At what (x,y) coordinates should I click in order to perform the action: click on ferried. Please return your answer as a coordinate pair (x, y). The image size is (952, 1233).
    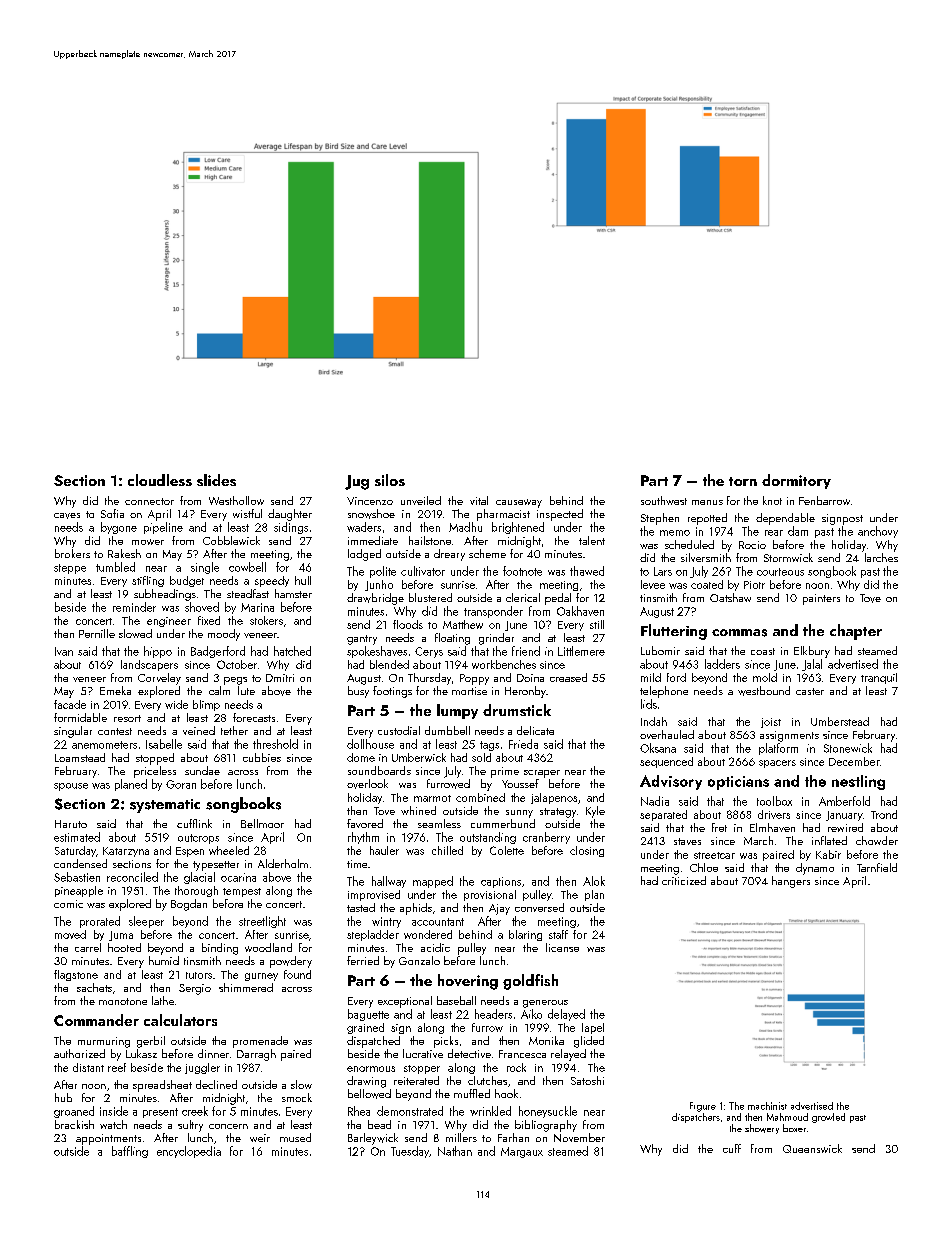
    Looking at the image, I should click on (363, 960).
